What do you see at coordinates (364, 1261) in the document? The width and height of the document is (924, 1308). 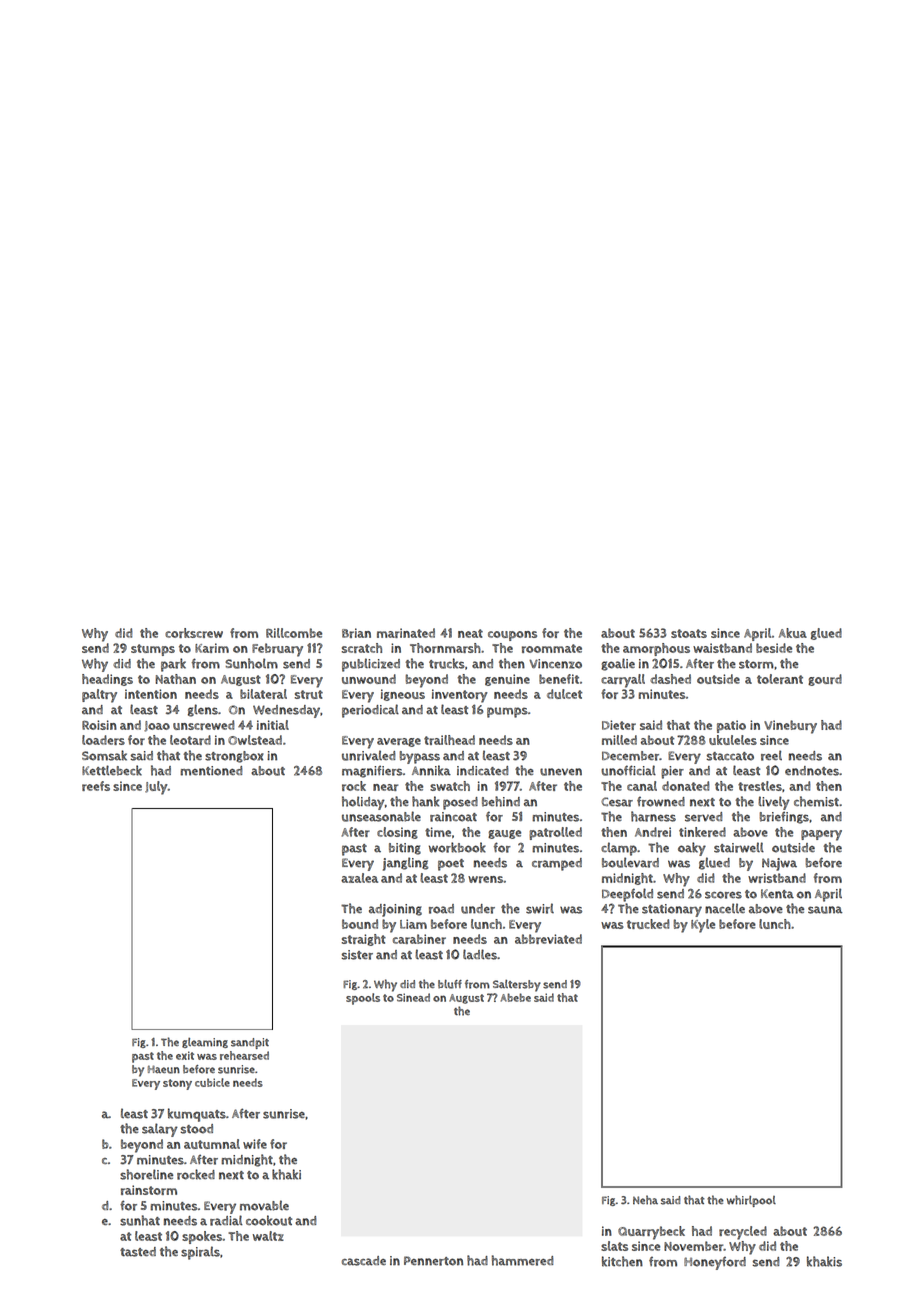 I see `cascade` at bounding box center [364, 1261].
